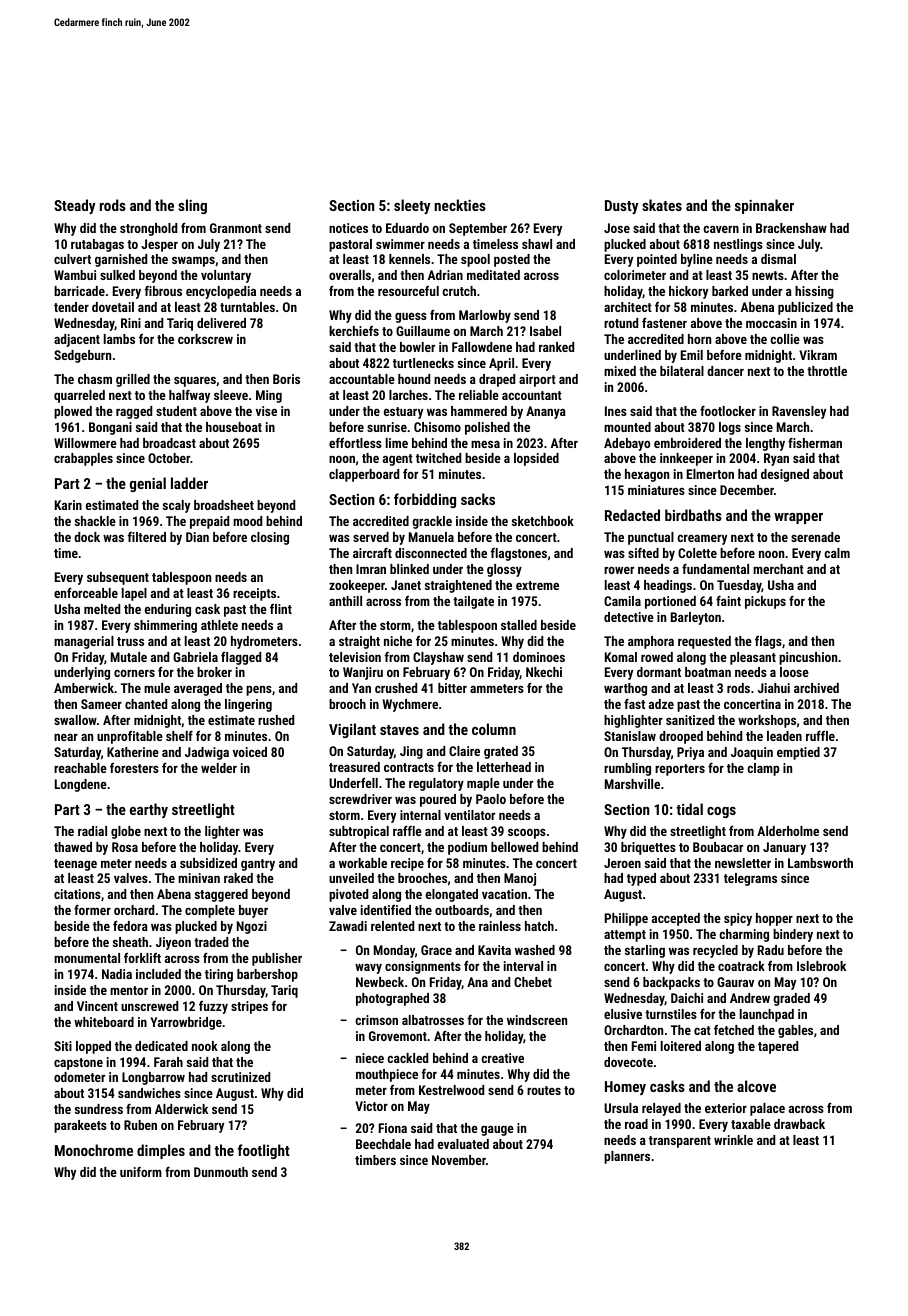 The width and height of the document is (908, 1316). I want to click on drawback, so click(799, 1124).
